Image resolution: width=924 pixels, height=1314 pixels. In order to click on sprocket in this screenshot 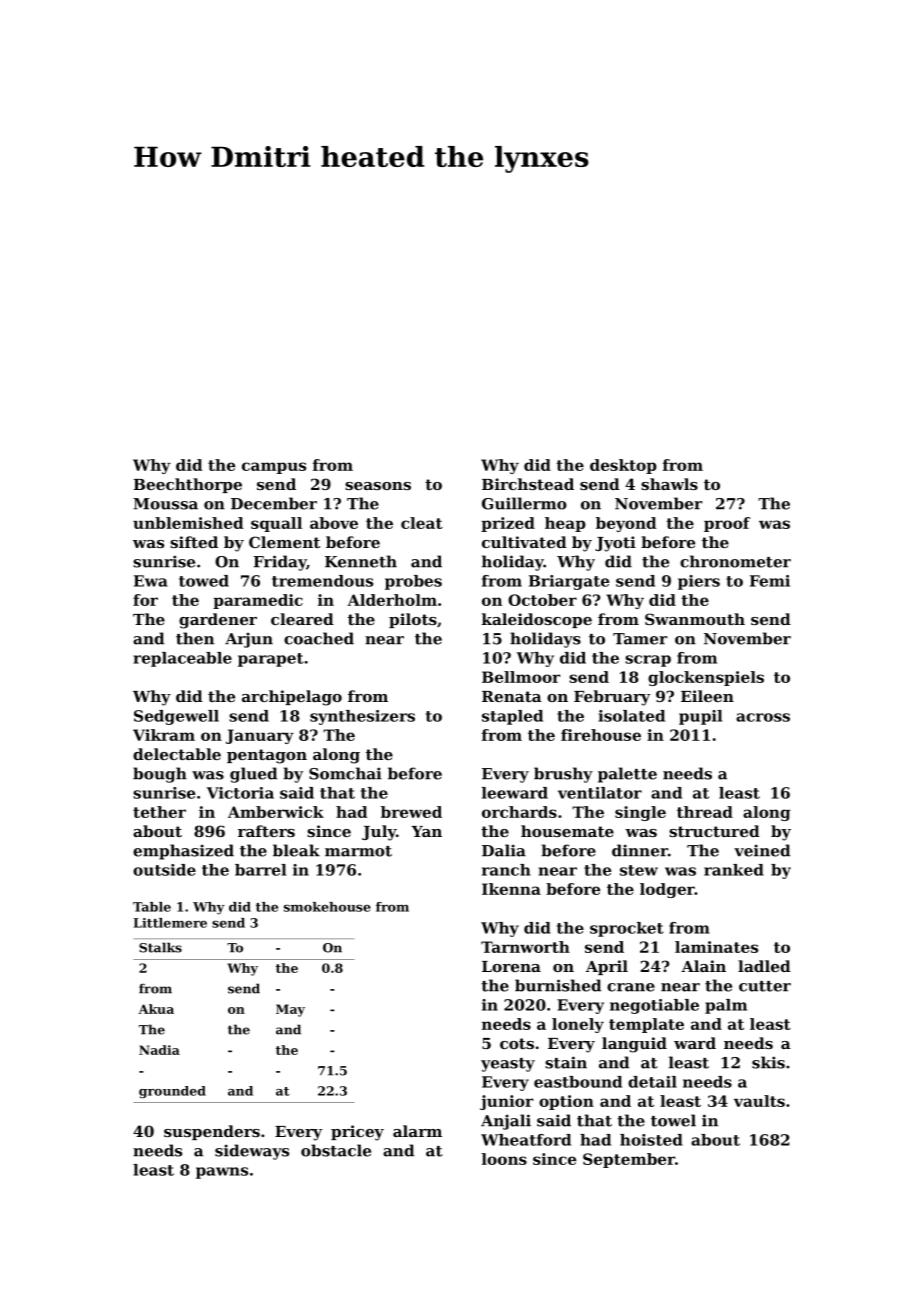, I will do `click(627, 929)`.
